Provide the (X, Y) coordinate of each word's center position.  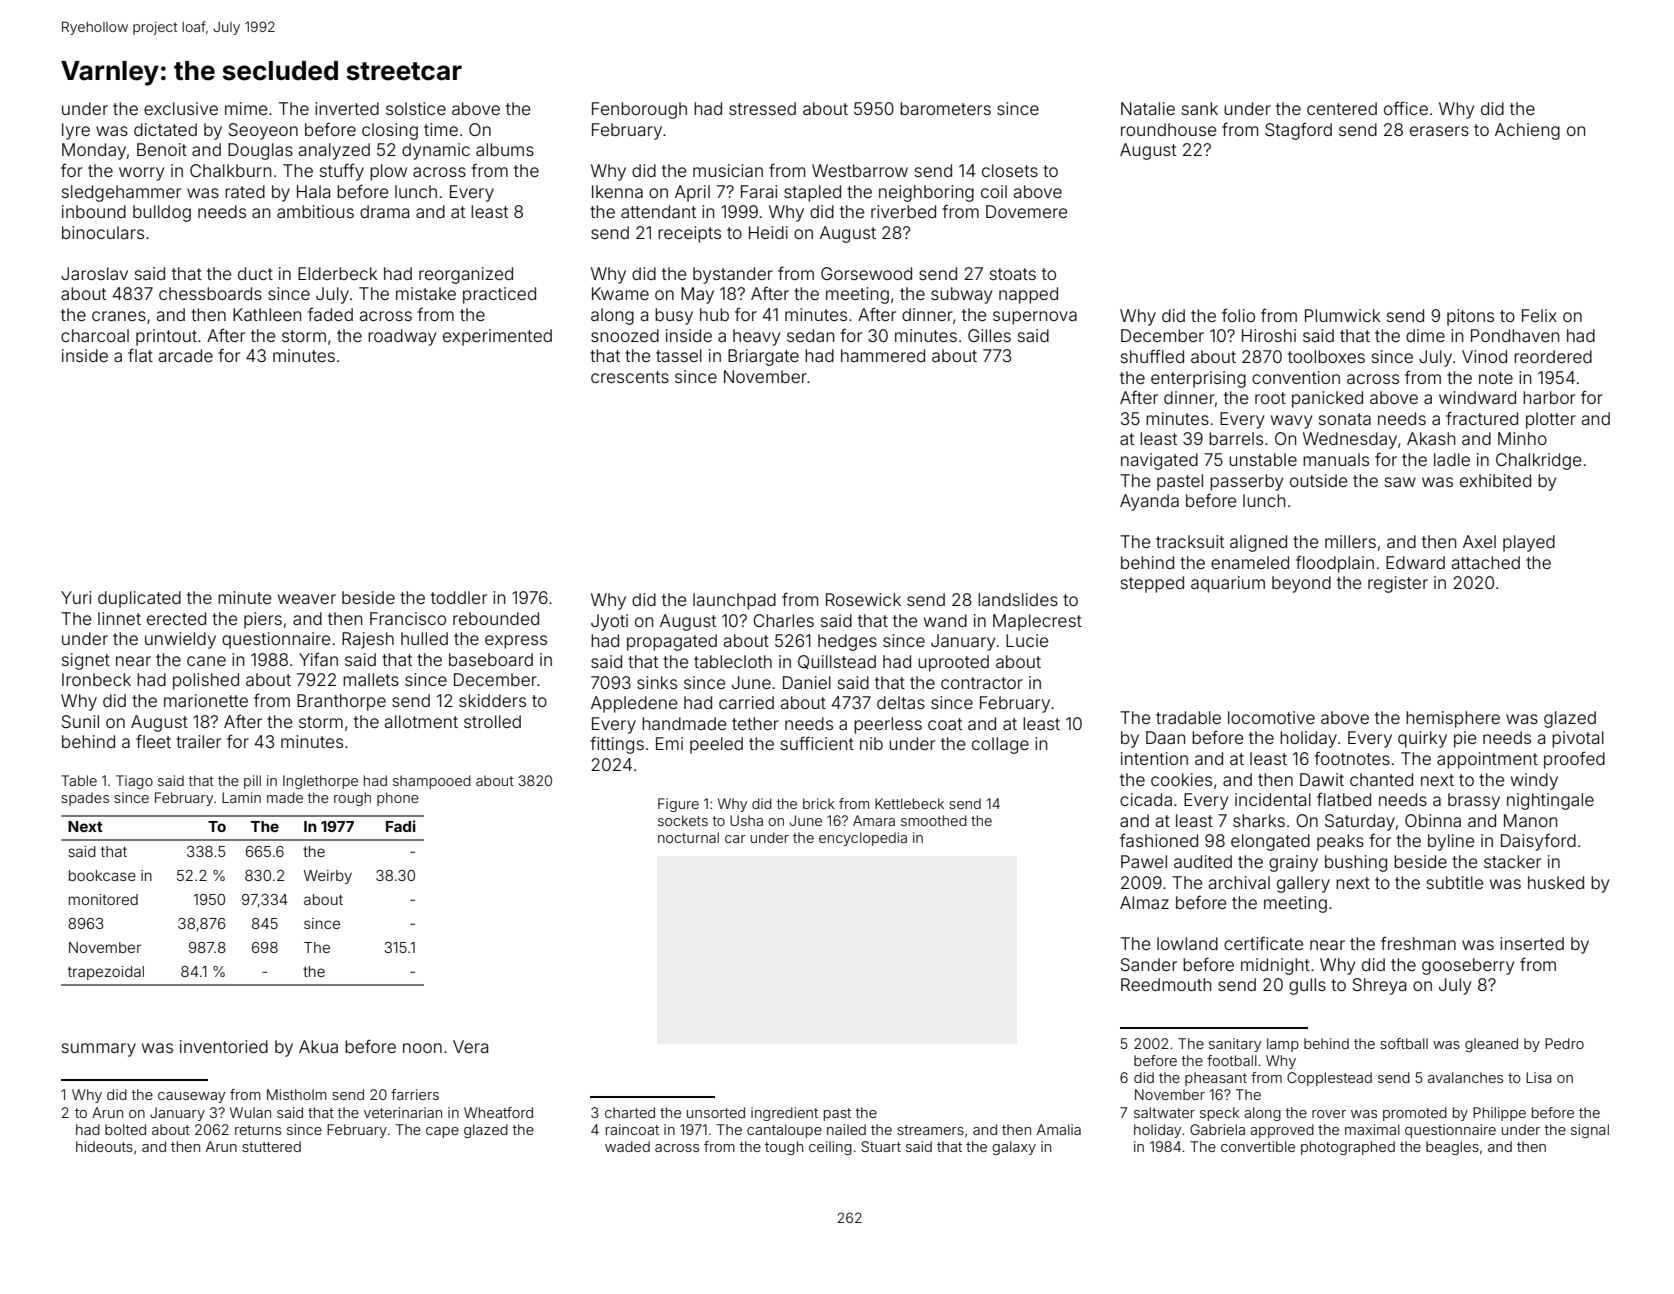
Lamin (241, 797)
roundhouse (1169, 129)
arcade (185, 355)
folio (1238, 315)
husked (1556, 882)
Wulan (250, 1112)
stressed (762, 108)
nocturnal (688, 837)
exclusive (181, 108)
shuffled (1152, 356)
